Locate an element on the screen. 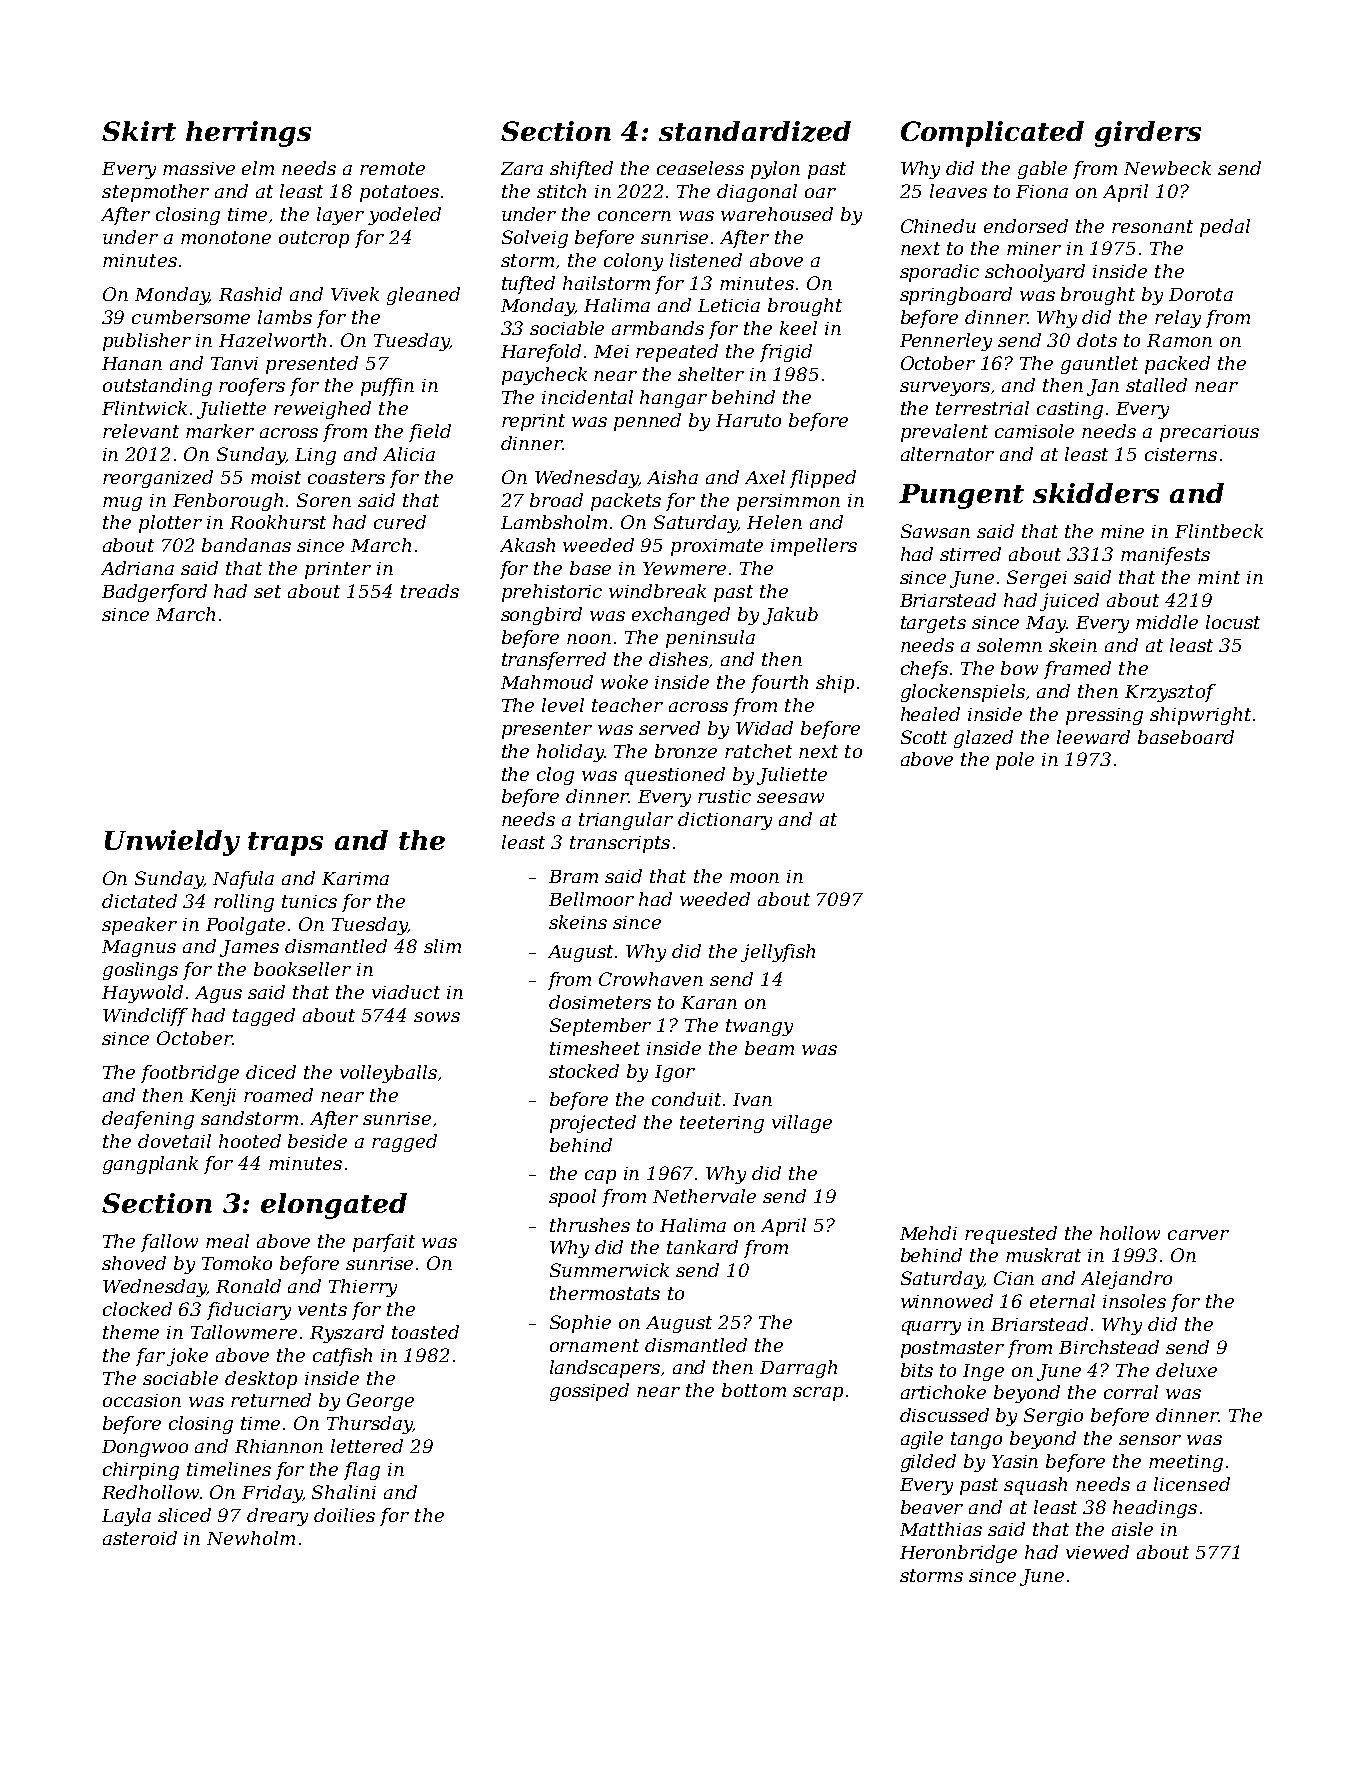 The image size is (1366, 1768). concern is located at coordinates (634, 216).
